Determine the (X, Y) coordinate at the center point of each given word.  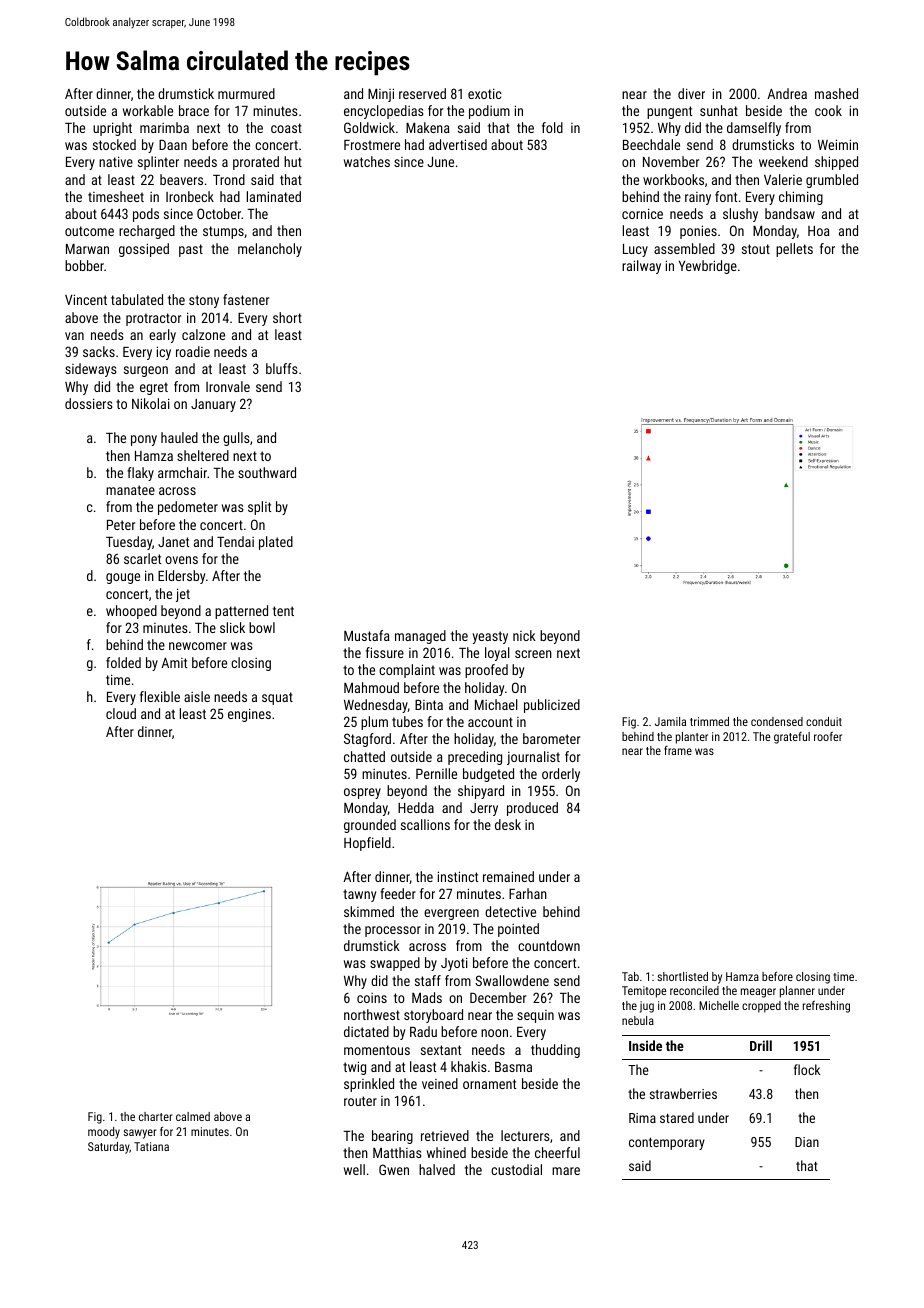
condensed (777, 721)
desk (508, 824)
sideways (91, 370)
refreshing (826, 1006)
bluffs (282, 368)
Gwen (394, 1169)
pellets (794, 250)
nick (524, 635)
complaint (407, 671)
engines (249, 715)
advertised (458, 144)
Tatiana (151, 1146)
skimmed (369, 911)
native (116, 161)
